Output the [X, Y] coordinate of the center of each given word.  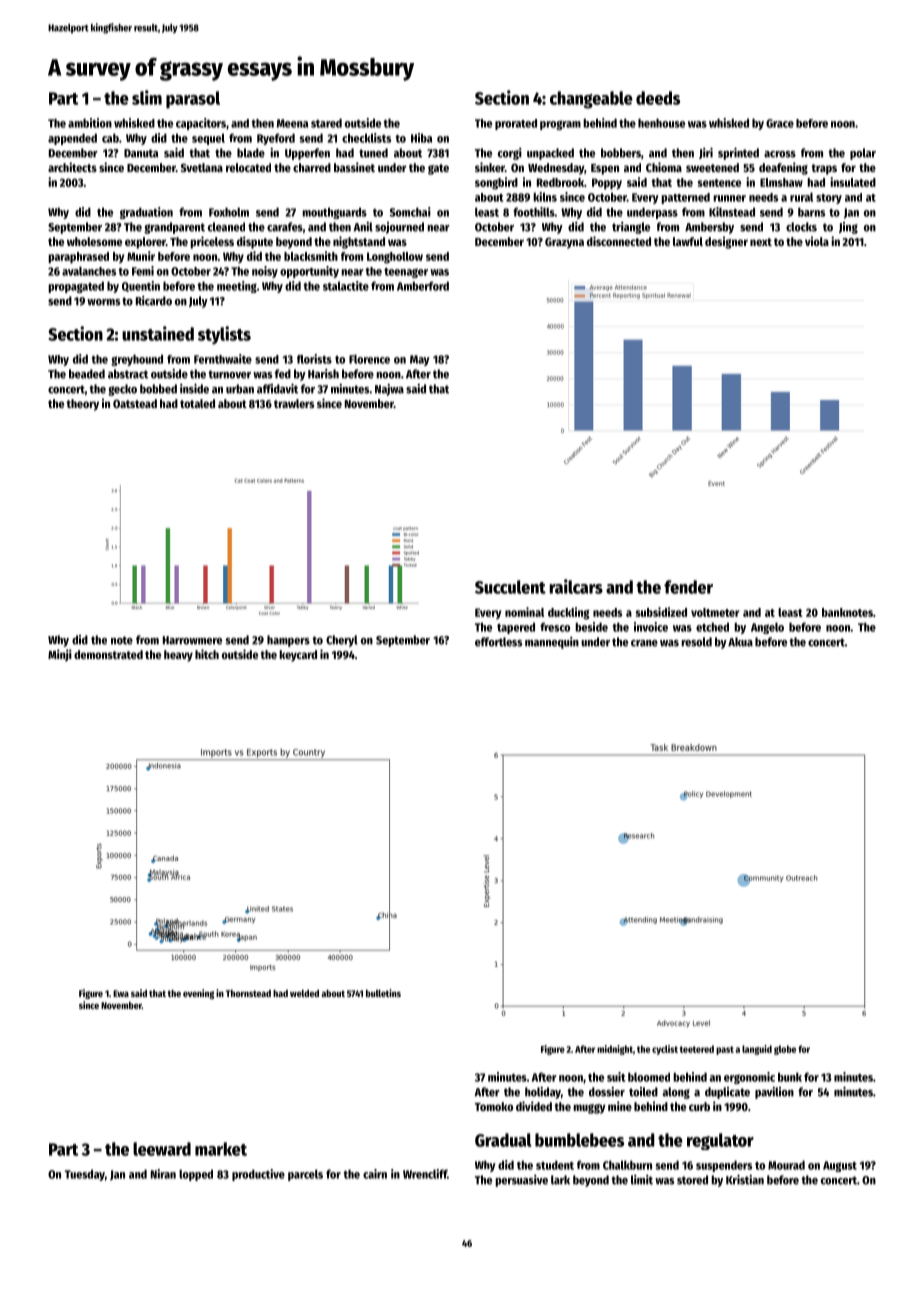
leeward [162, 1149]
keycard [298, 656]
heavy [178, 656]
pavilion [774, 1093]
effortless [498, 642]
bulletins [383, 993]
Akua [740, 642]
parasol [193, 100]
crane [644, 643]
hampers [288, 641]
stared [326, 123]
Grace [780, 123]
